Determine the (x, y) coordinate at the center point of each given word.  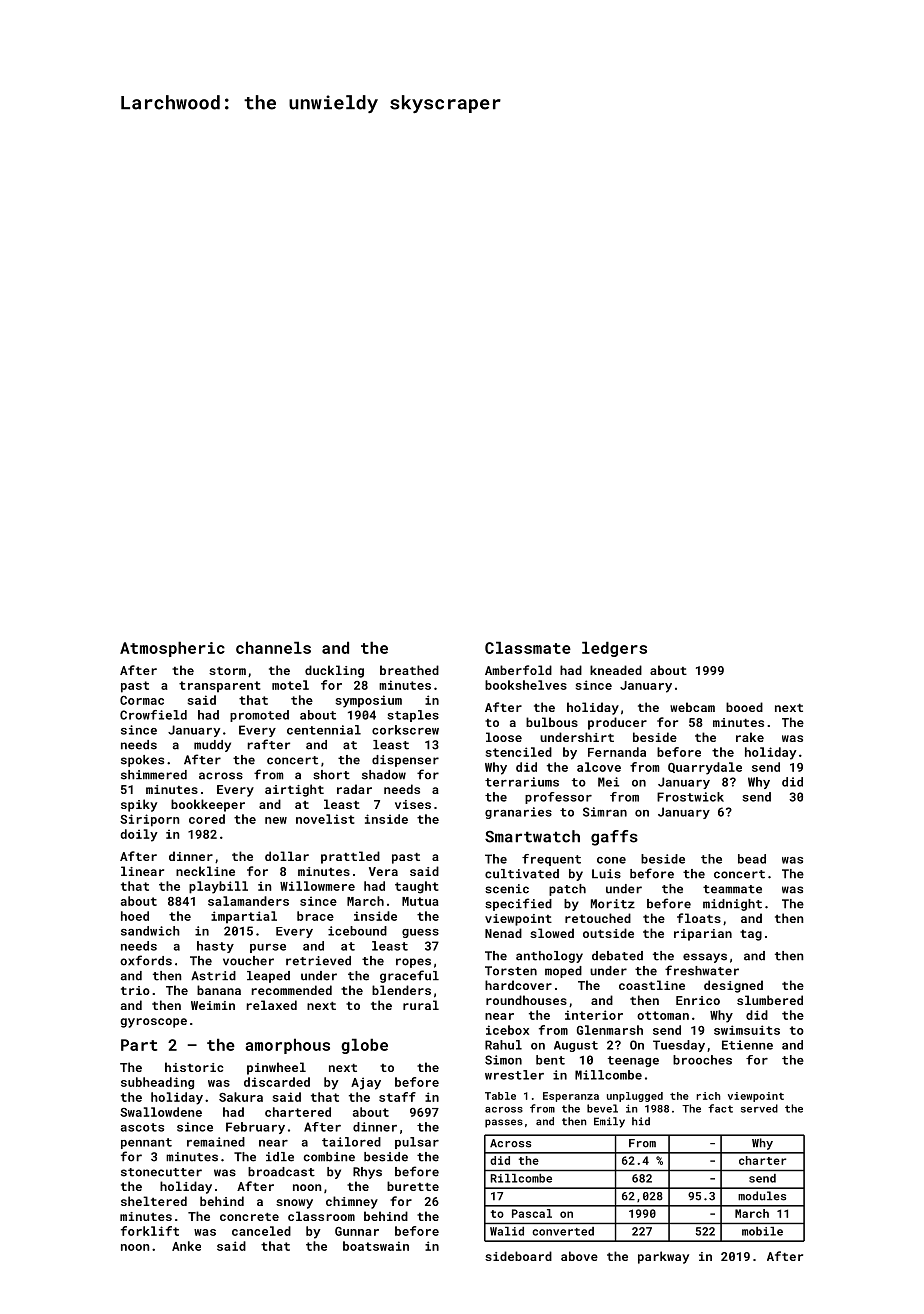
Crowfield (153, 715)
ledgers (614, 649)
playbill (218, 887)
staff (397, 1097)
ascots (142, 1127)
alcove (599, 767)
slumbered (770, 1000)
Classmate (528, 647)
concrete (249, 1217)
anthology (549, 957)
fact (720, 1108)
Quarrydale (705, 768)
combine (329, 1157)
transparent (220, 687)
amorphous (287, 1046)
